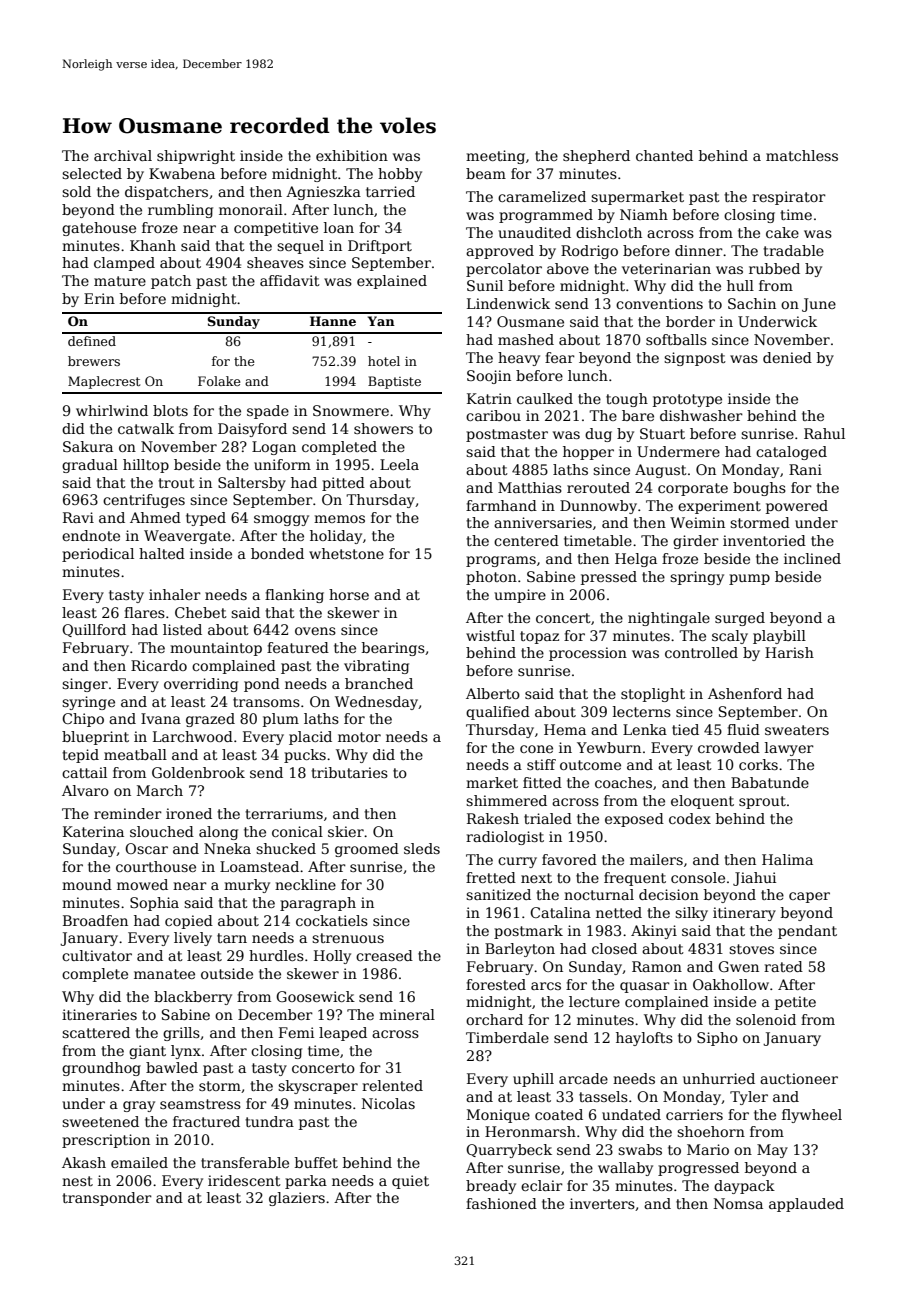 This page has width=908, height=1316. Describe the element at coordinates (493, 693) in the page. I see `Alberto` at that location.
